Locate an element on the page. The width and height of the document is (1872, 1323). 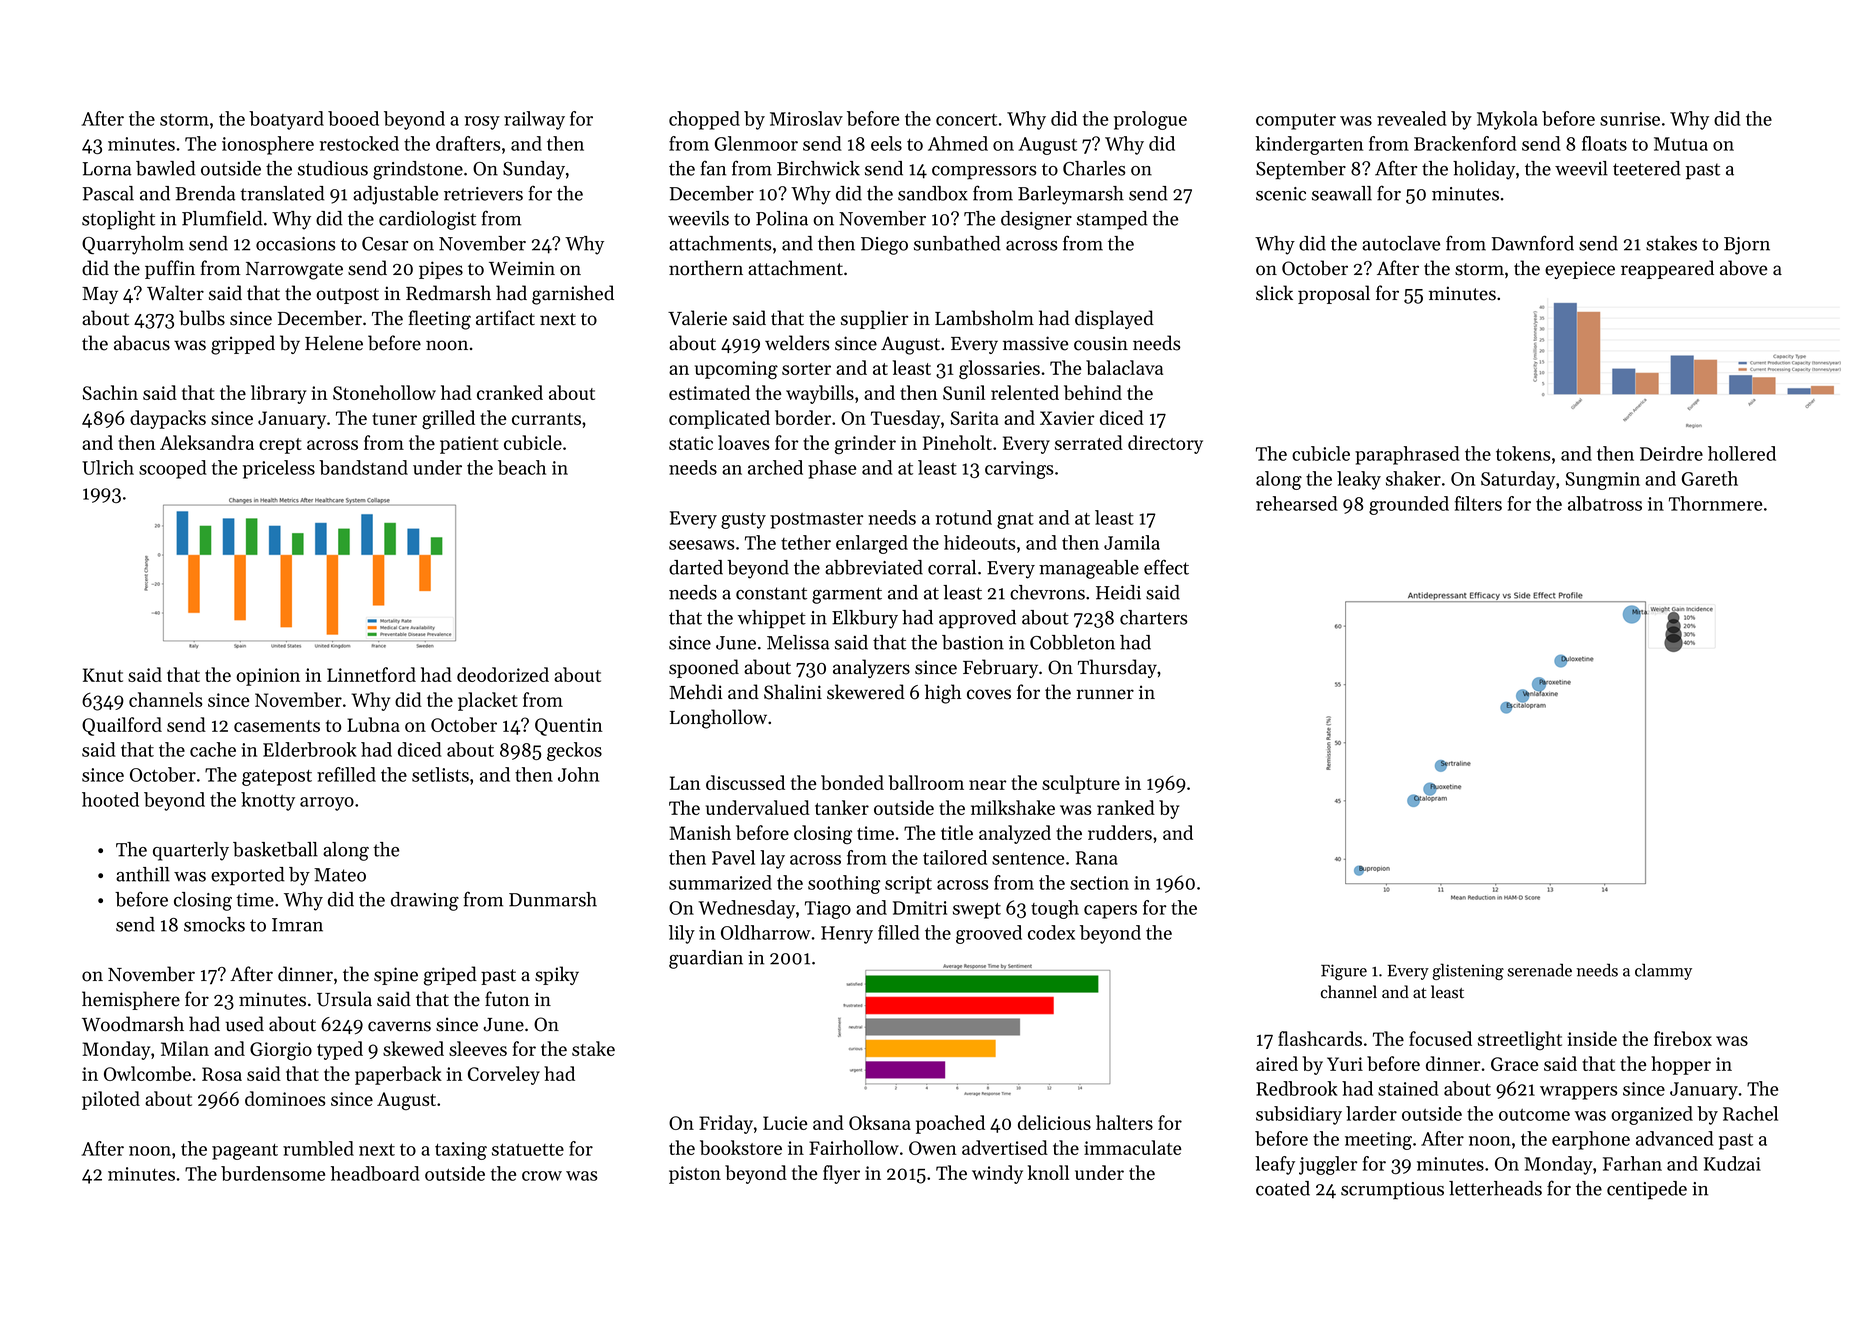
gnat is located at coordinates (1015, 521).
